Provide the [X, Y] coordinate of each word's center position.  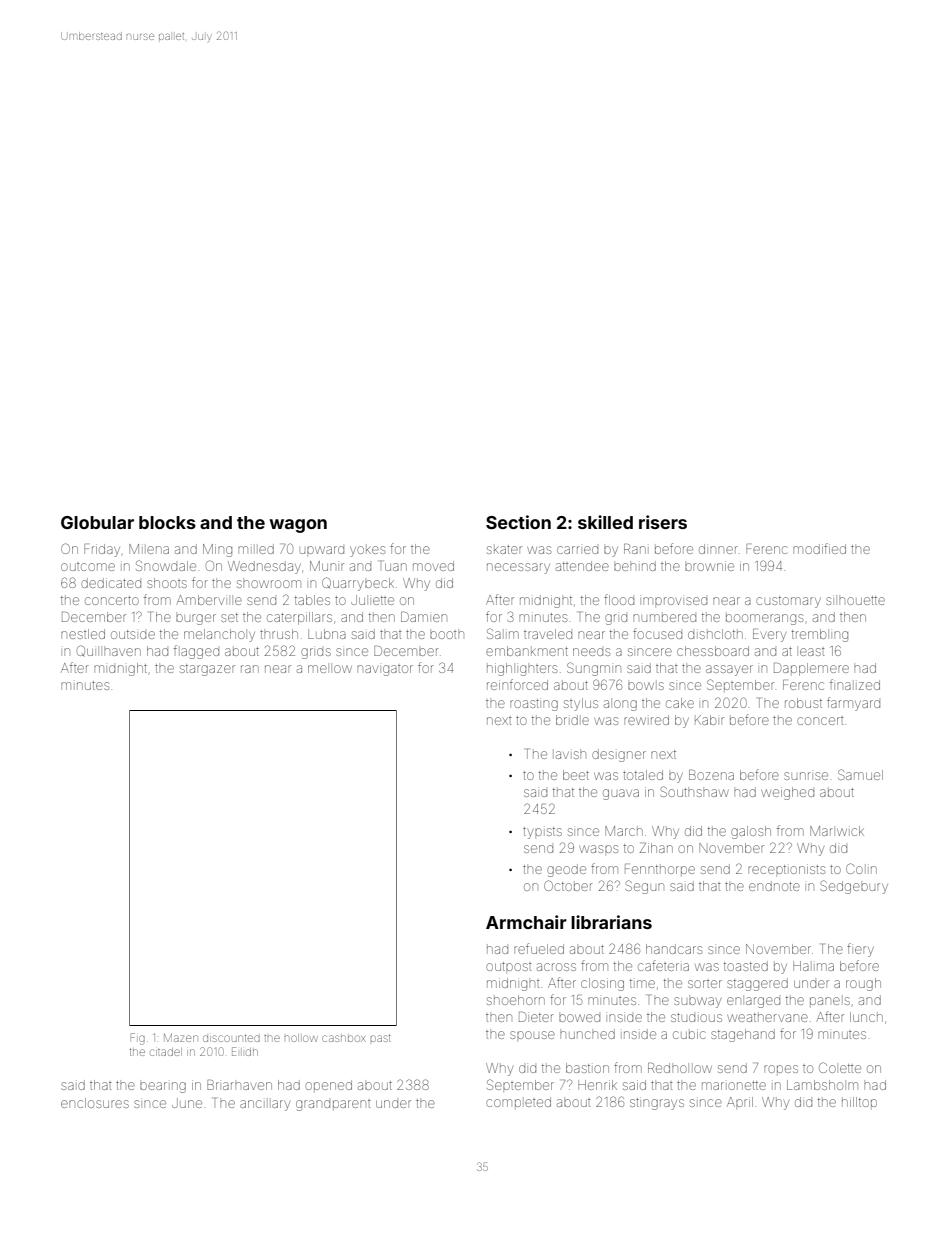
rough [863, 984]
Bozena [711, 775]
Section [518, 522]
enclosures [95, 1103]
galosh [751, 832]
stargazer [207, 670]
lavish [571, 755]
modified [819, 548]
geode [566, 870]
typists [542, 833]
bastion [587, 1068]
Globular [97, 522]
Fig [138, 1039]
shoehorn [516, 1000]
